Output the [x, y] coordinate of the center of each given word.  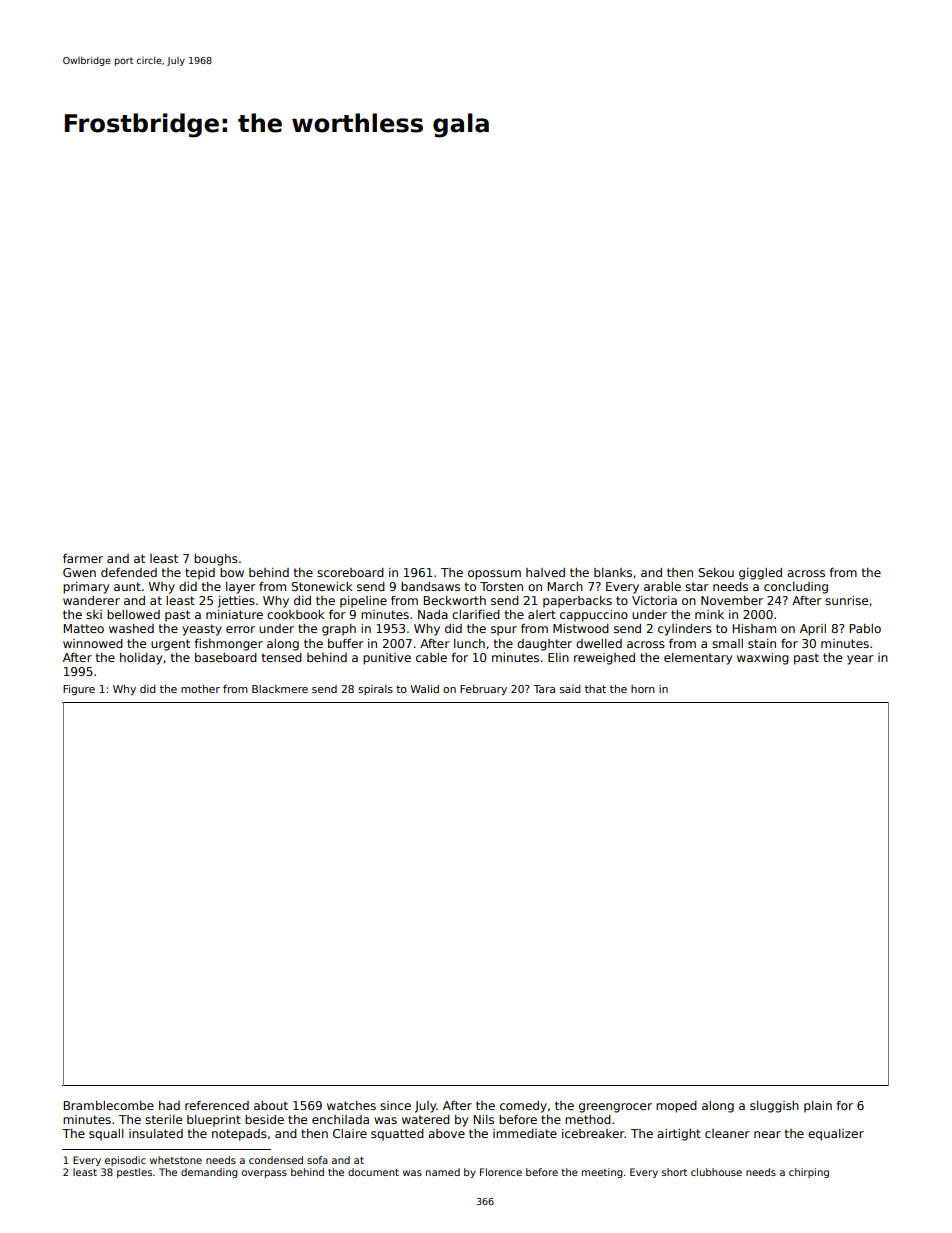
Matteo [84, 628]
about [271, 1105]
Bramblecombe [109, 1105]
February [483, 690]
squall [106, 1135]
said [570, 689]
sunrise [846, 600]
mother [200, 689]
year [860, 660]
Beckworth [455, 600]
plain [818, 1107]
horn [643, 689]
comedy [523, 1107]
